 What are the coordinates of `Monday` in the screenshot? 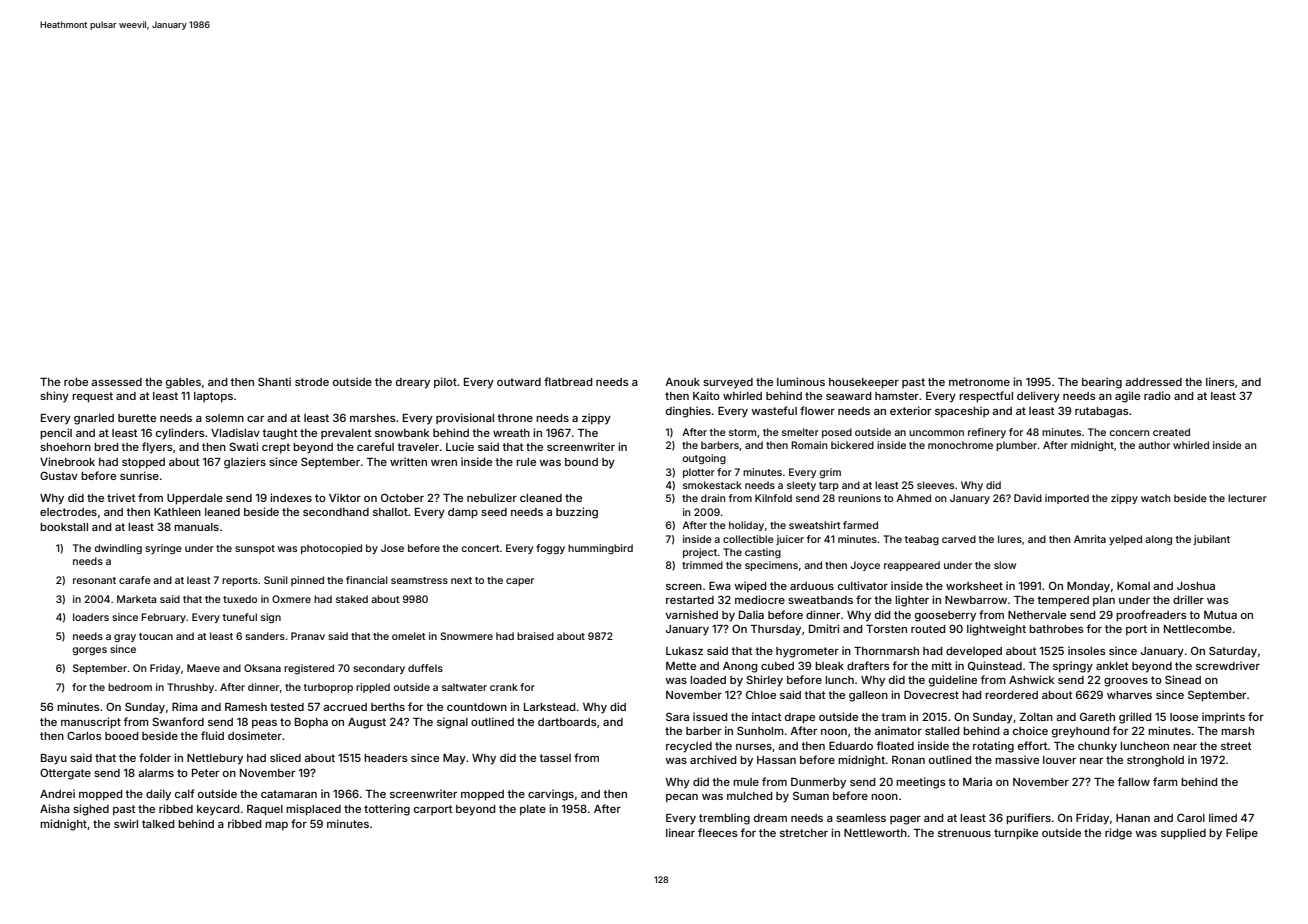 It's located at (1088, 587).
